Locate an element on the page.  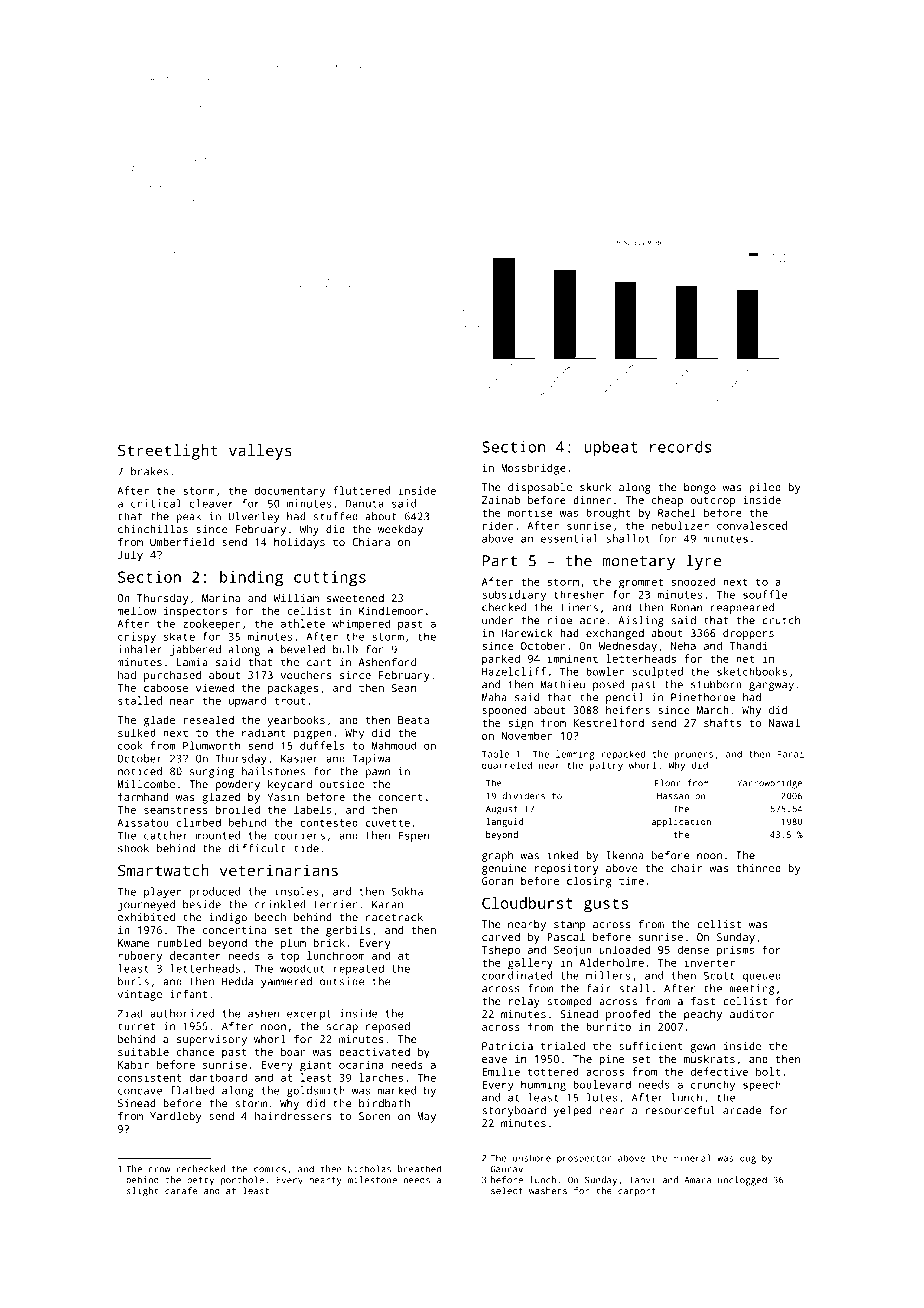
critical is located at coordinates (156, 503).
